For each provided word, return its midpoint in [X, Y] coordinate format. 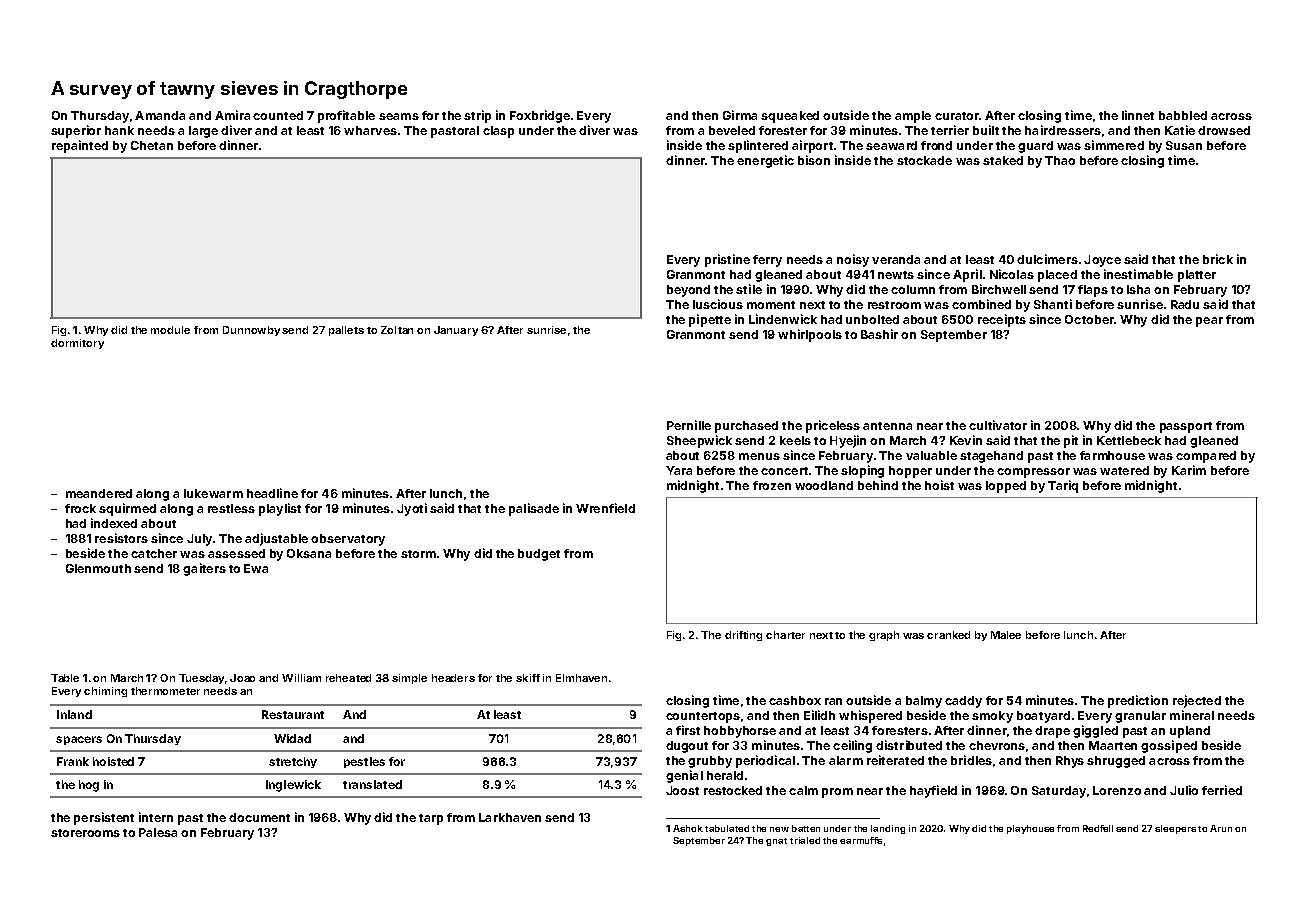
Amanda [160, 115]
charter [785, 635]
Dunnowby [251, 331]
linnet [1138, 115]
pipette [710, 320]
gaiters [204, 569]
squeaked [790, 117]
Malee [1006, 635]
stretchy [293, 762]
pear [1209, 322]
